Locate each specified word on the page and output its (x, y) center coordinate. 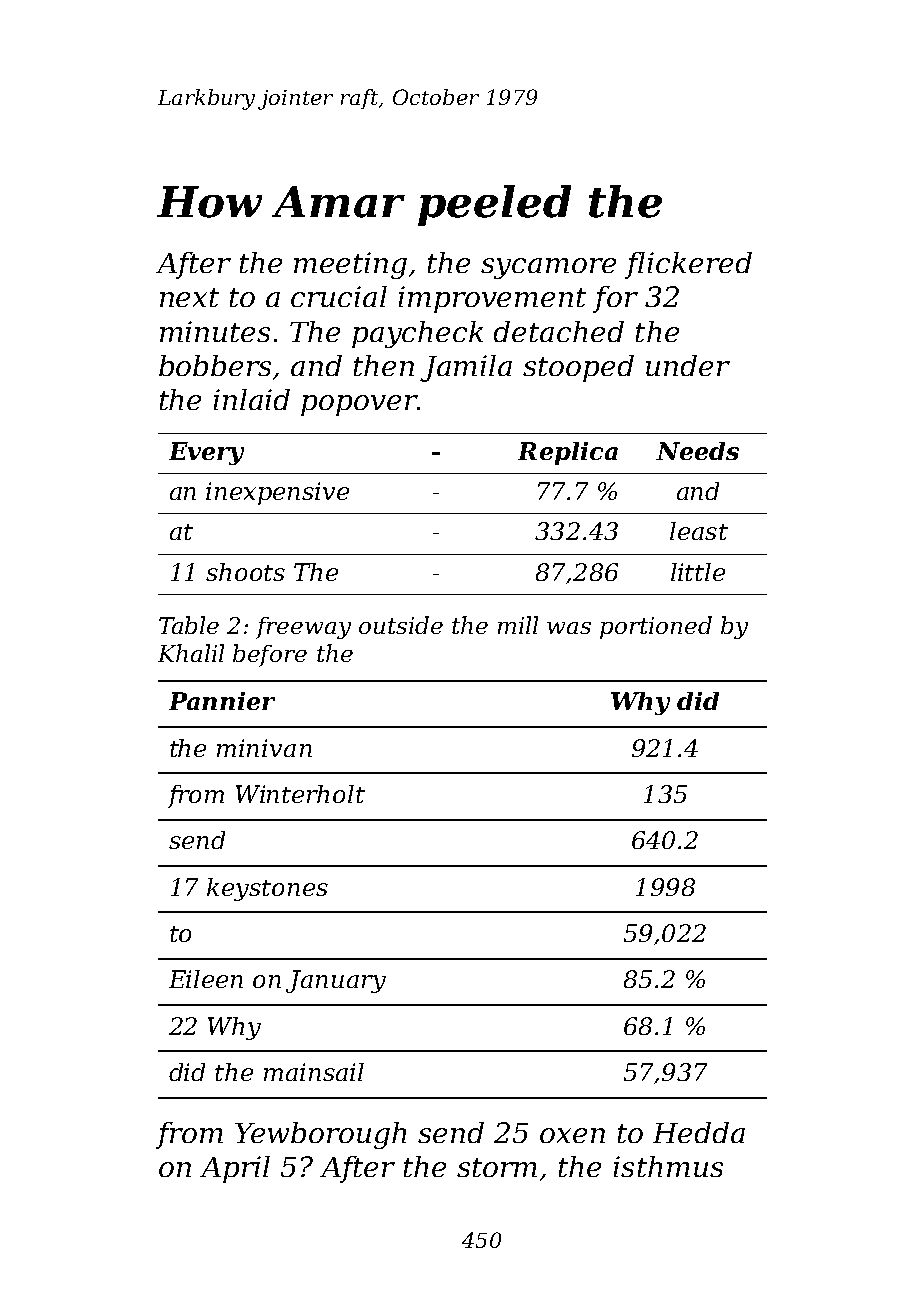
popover (359, 405)
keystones (267, 889)
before (270, 655)
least (699, 531)
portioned (656, 627)
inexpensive (277, 493)
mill (518, 625)
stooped (578, 368)
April (235, 1169)
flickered (688, 265)
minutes (215, 331)
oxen (572, 1135)
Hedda (699, 1132)
